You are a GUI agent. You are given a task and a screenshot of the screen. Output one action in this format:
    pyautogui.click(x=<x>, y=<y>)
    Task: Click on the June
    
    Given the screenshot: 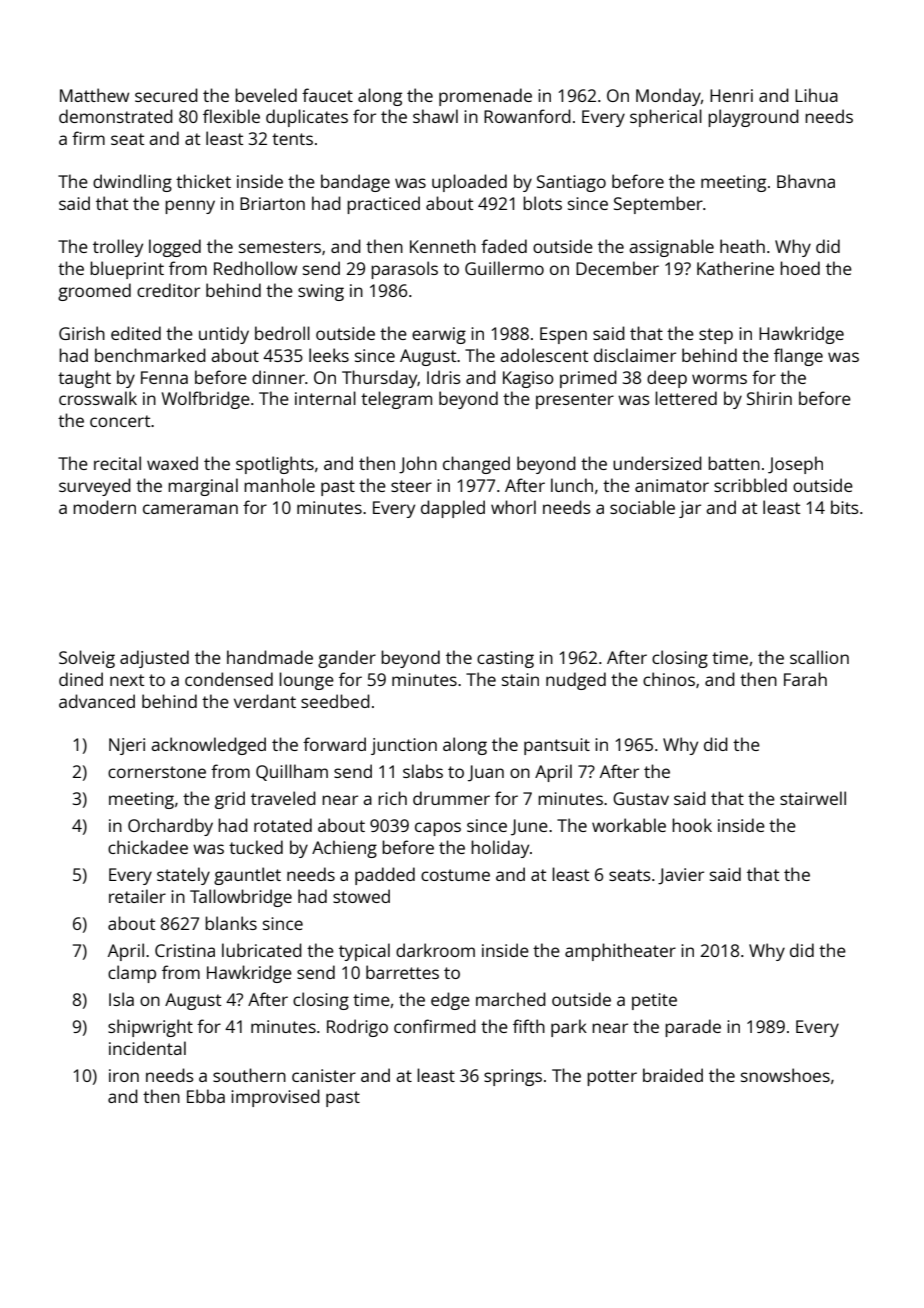 What is the action you would take?
    pyautogui.click(x=529, y=827)
